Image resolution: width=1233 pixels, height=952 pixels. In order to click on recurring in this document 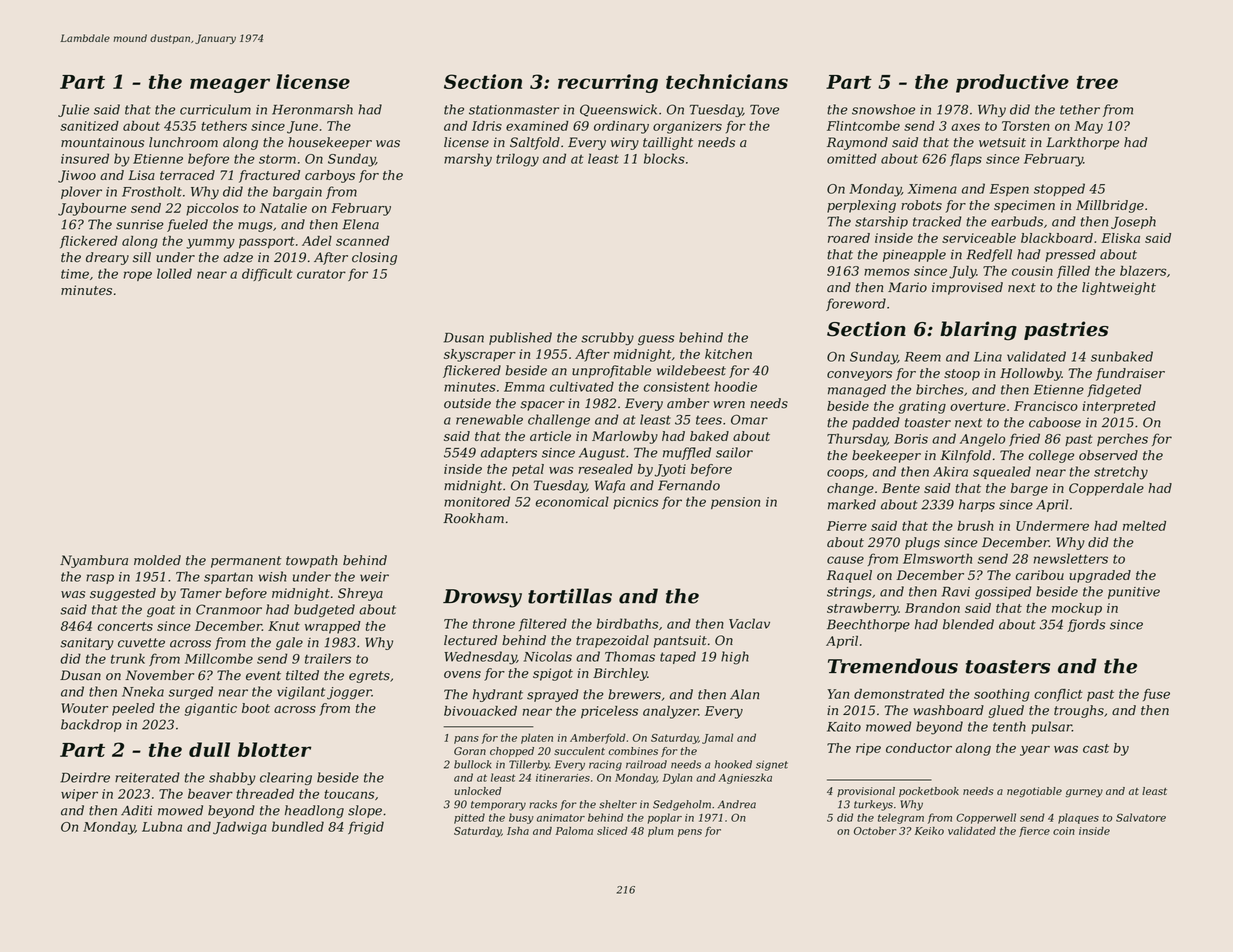, I will do `click(608, 83)`.
